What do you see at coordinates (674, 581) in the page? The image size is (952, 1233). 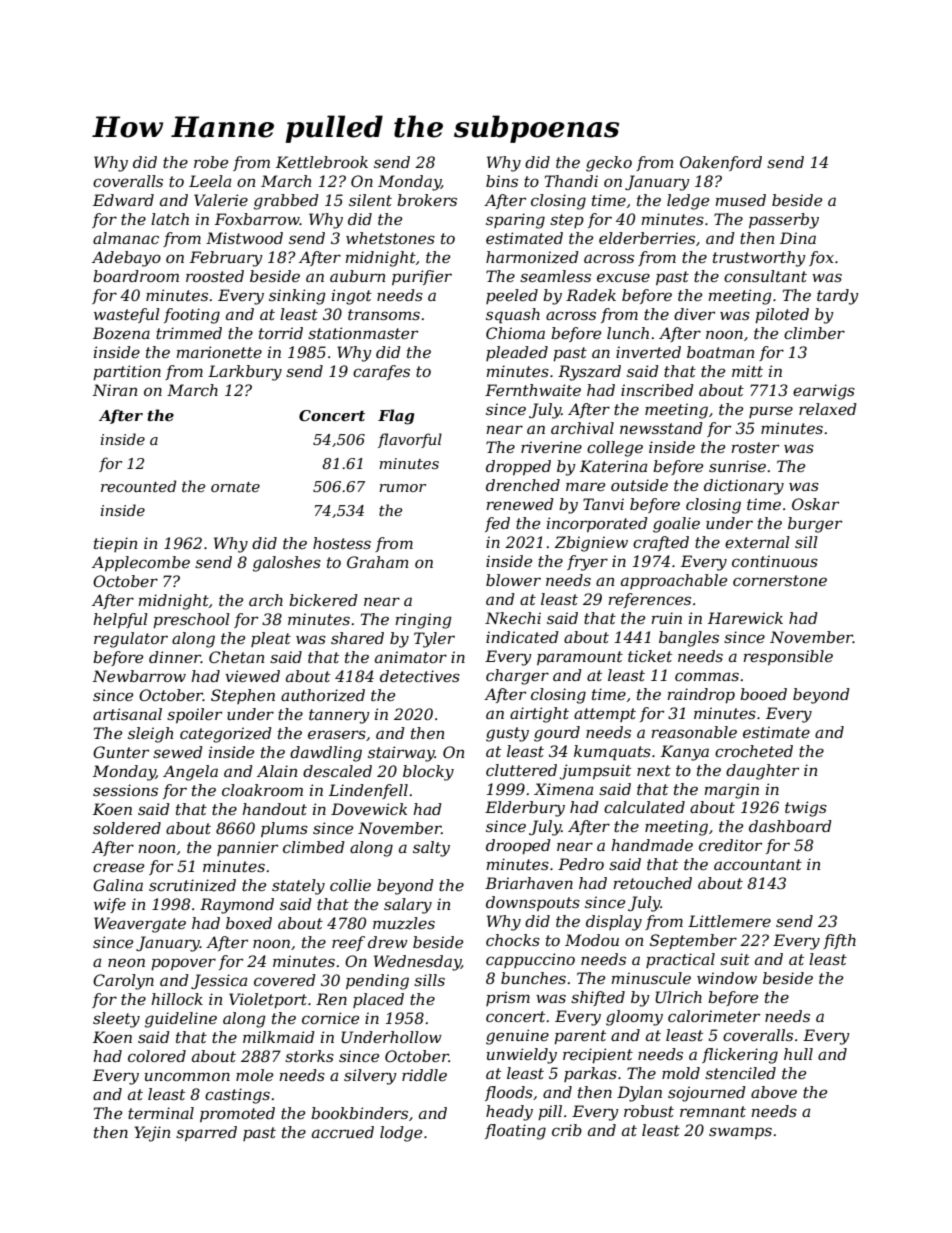 I see `approachable` at bounding box center [674, 581].
